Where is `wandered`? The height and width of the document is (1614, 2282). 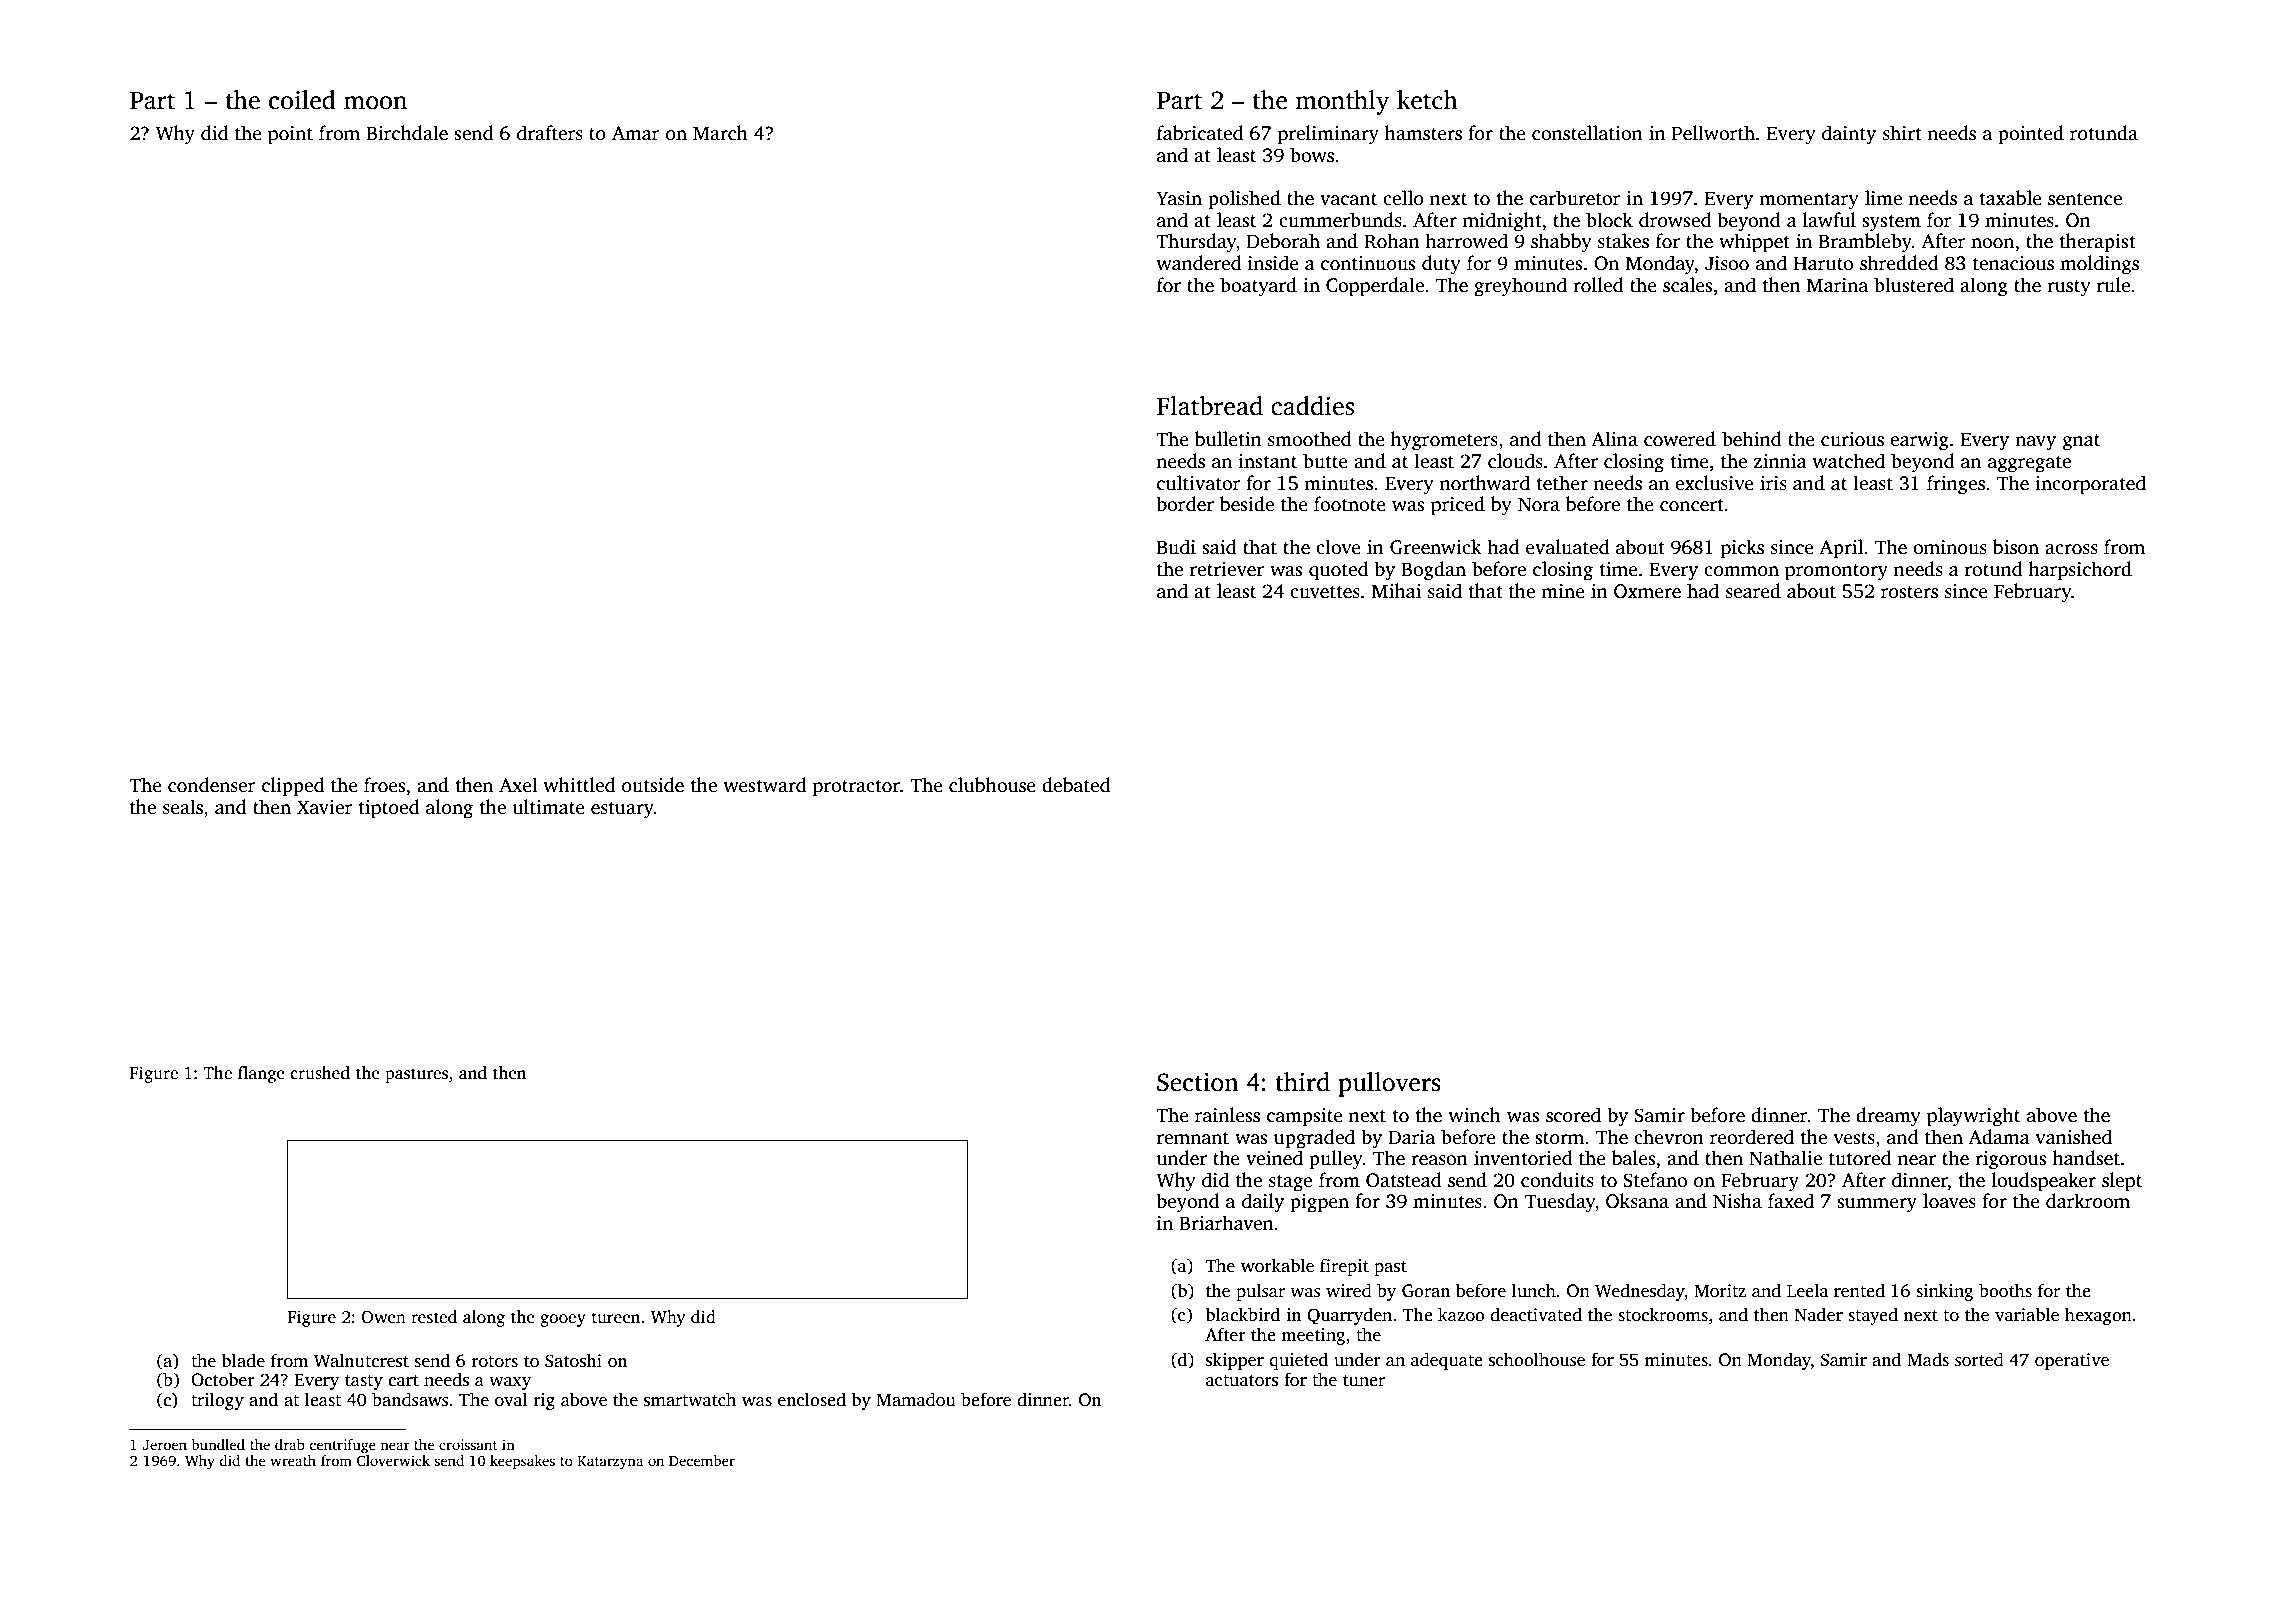
wandered is located at coordinates (1199, 263).
